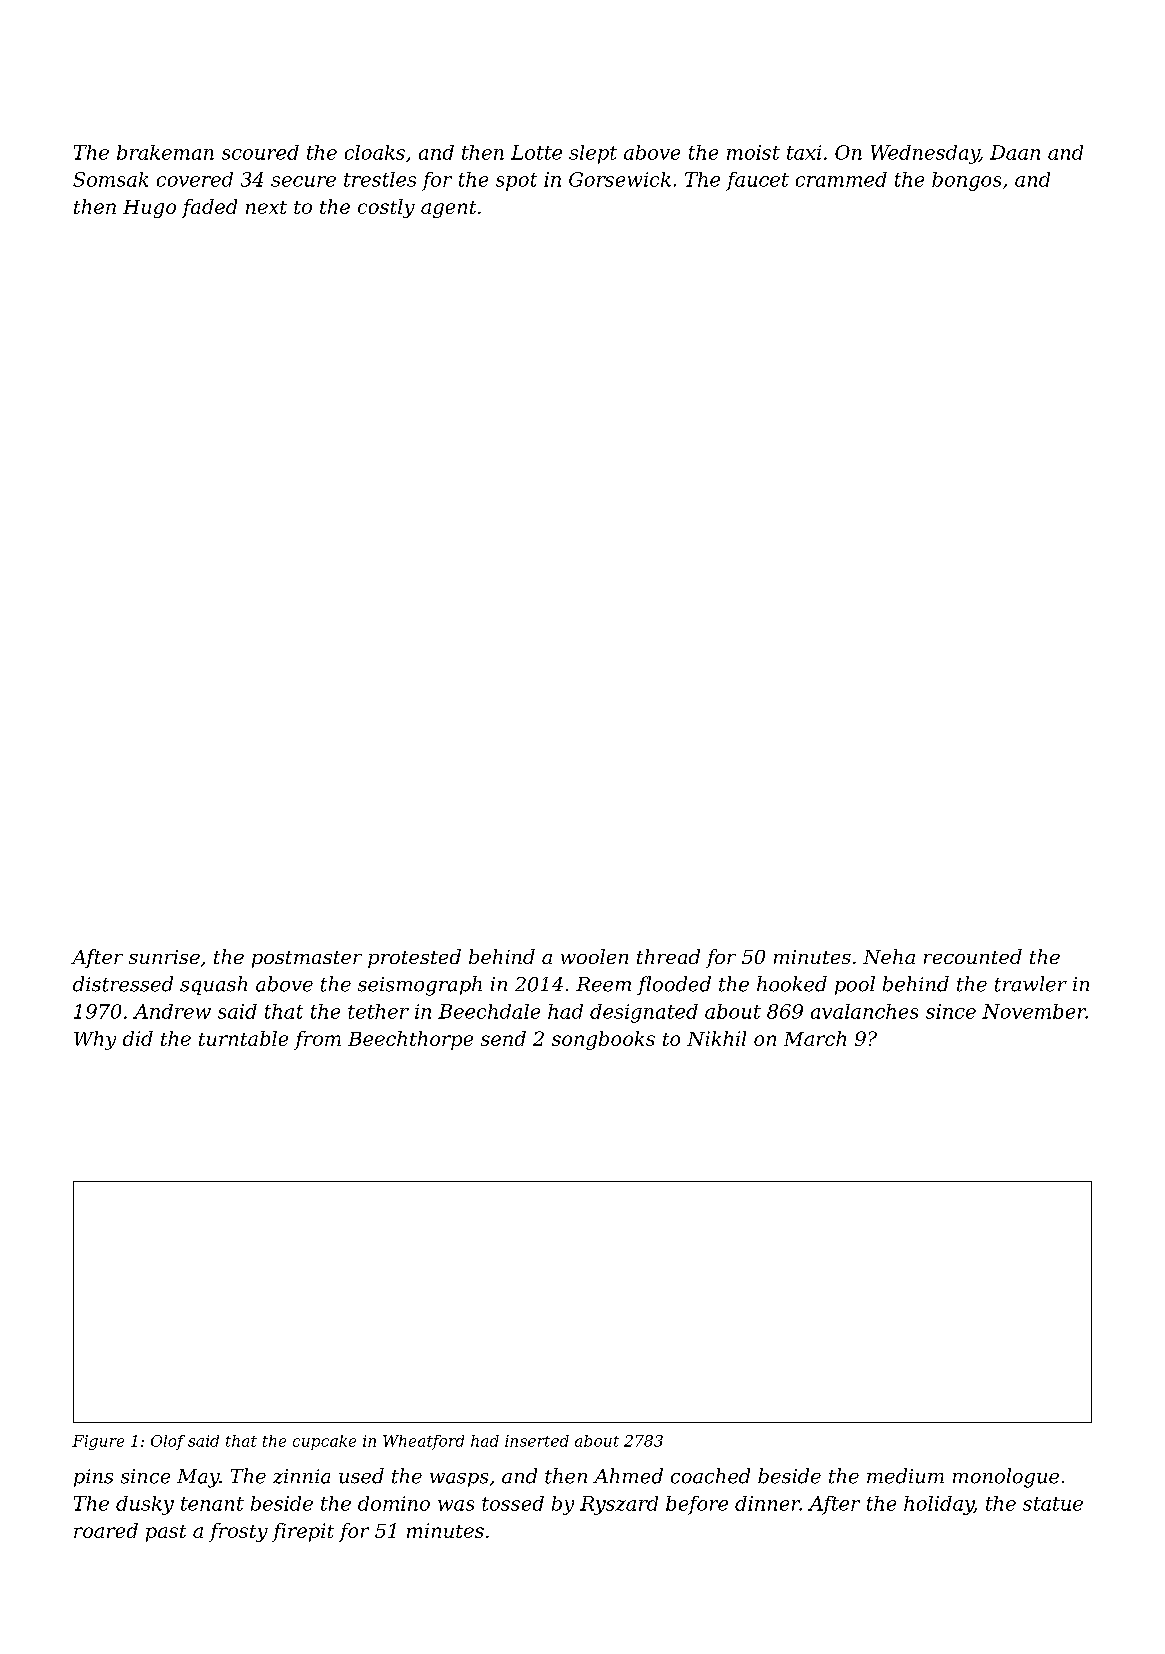 The image size is (1165, 1654). Describe the element at coordinates (394, 1503) in the page. I see `domino` at that location.
